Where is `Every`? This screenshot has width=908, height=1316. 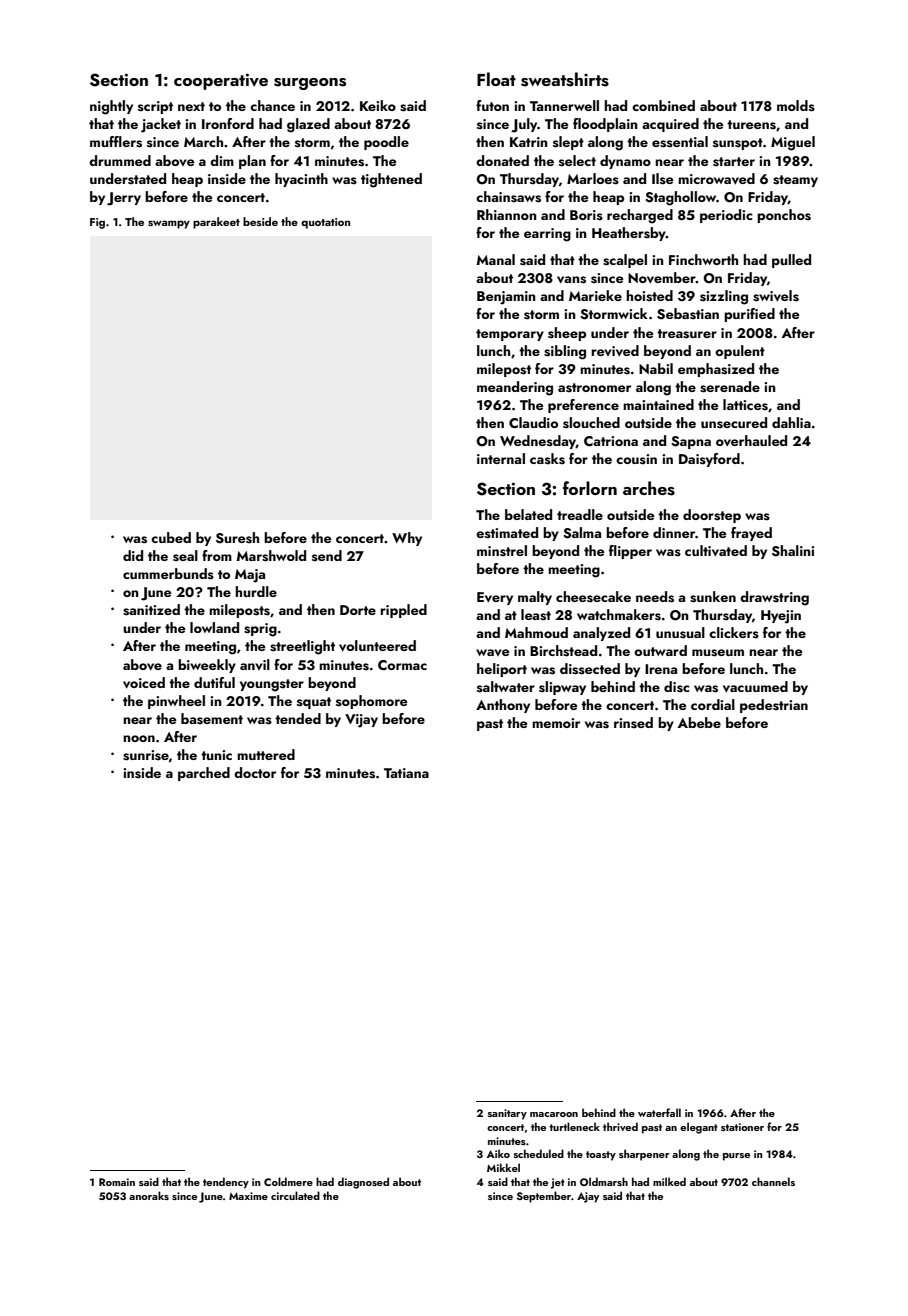
Every is located at coordinates (495, 598).
